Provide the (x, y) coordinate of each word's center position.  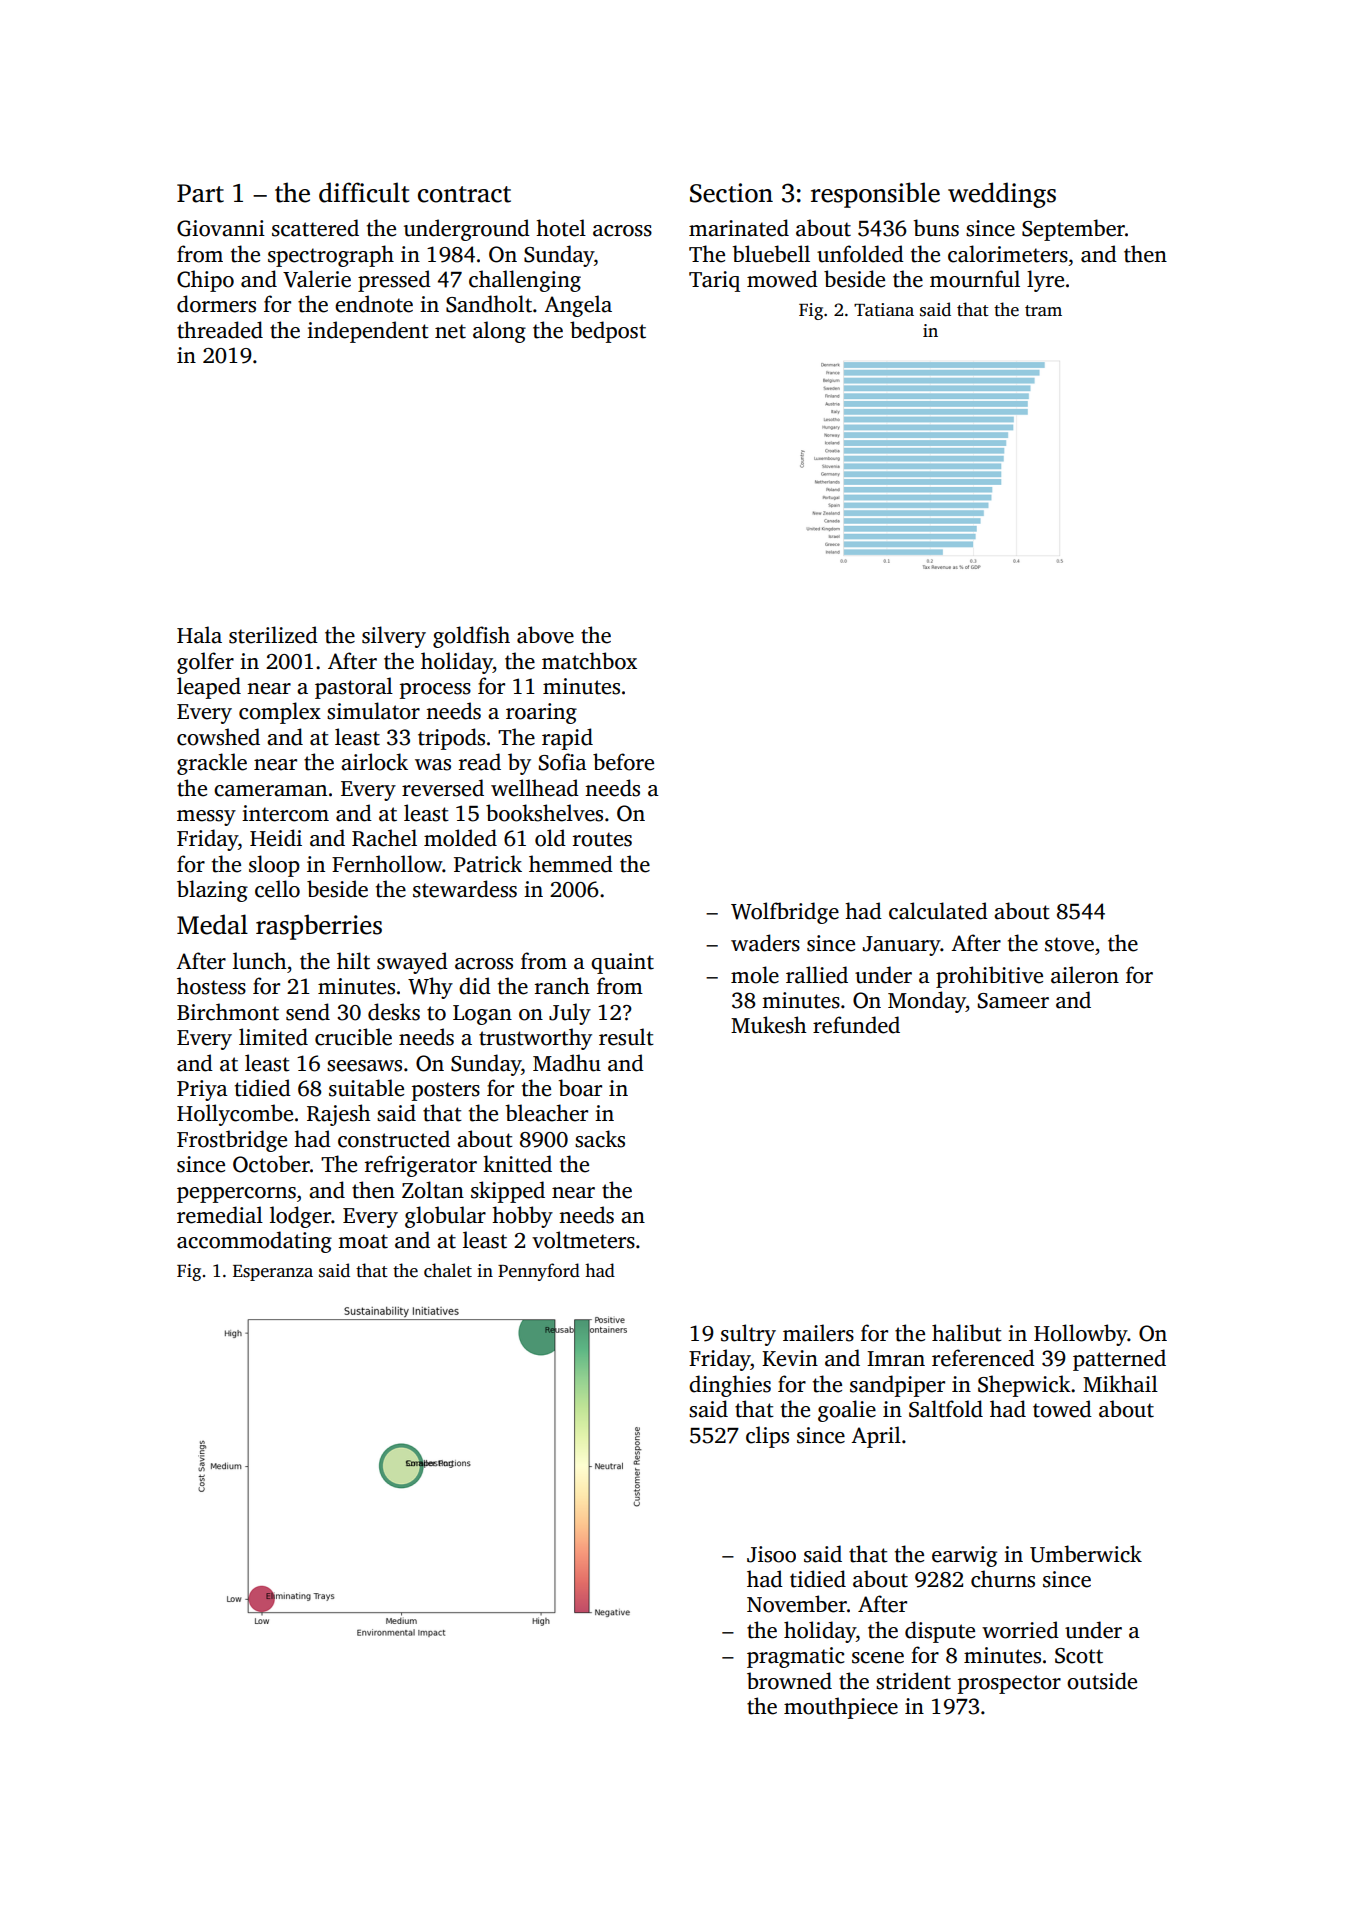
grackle (212, 764)
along (499, 332)
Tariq (714, 281)
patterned (1119, 1360)
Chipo (205, 281)
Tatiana (884, 310)
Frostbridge (232, 1141)
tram (1043, 311)
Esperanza (273, 1273)
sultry (748, 1335)
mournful (975, 279)
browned (789, 1681)
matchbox (589, 661)
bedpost (608, 332)
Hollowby (1081, 1335)
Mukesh (769, 1025)
